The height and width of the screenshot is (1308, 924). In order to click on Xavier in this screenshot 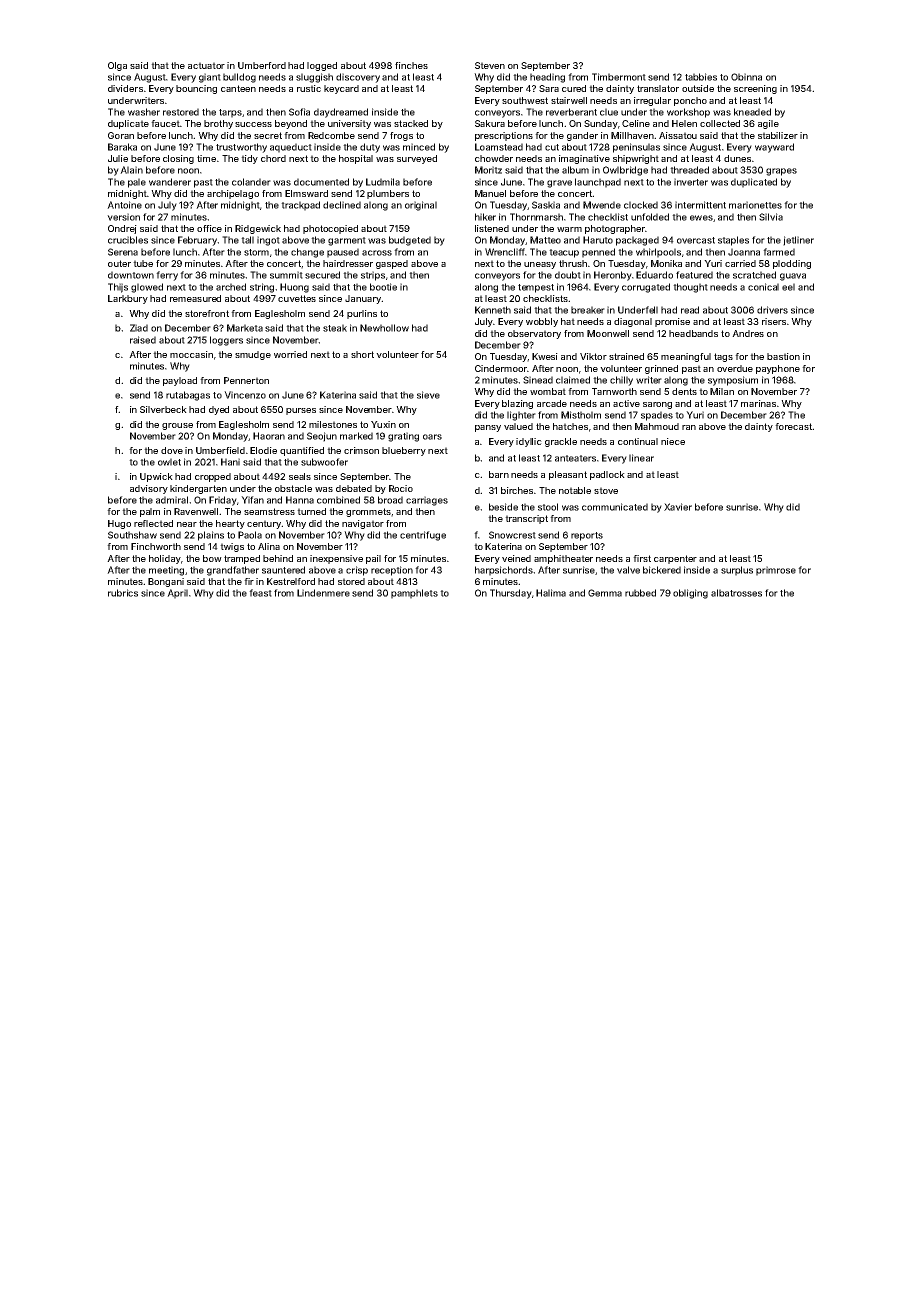, I will do `click(678, 507)`.
